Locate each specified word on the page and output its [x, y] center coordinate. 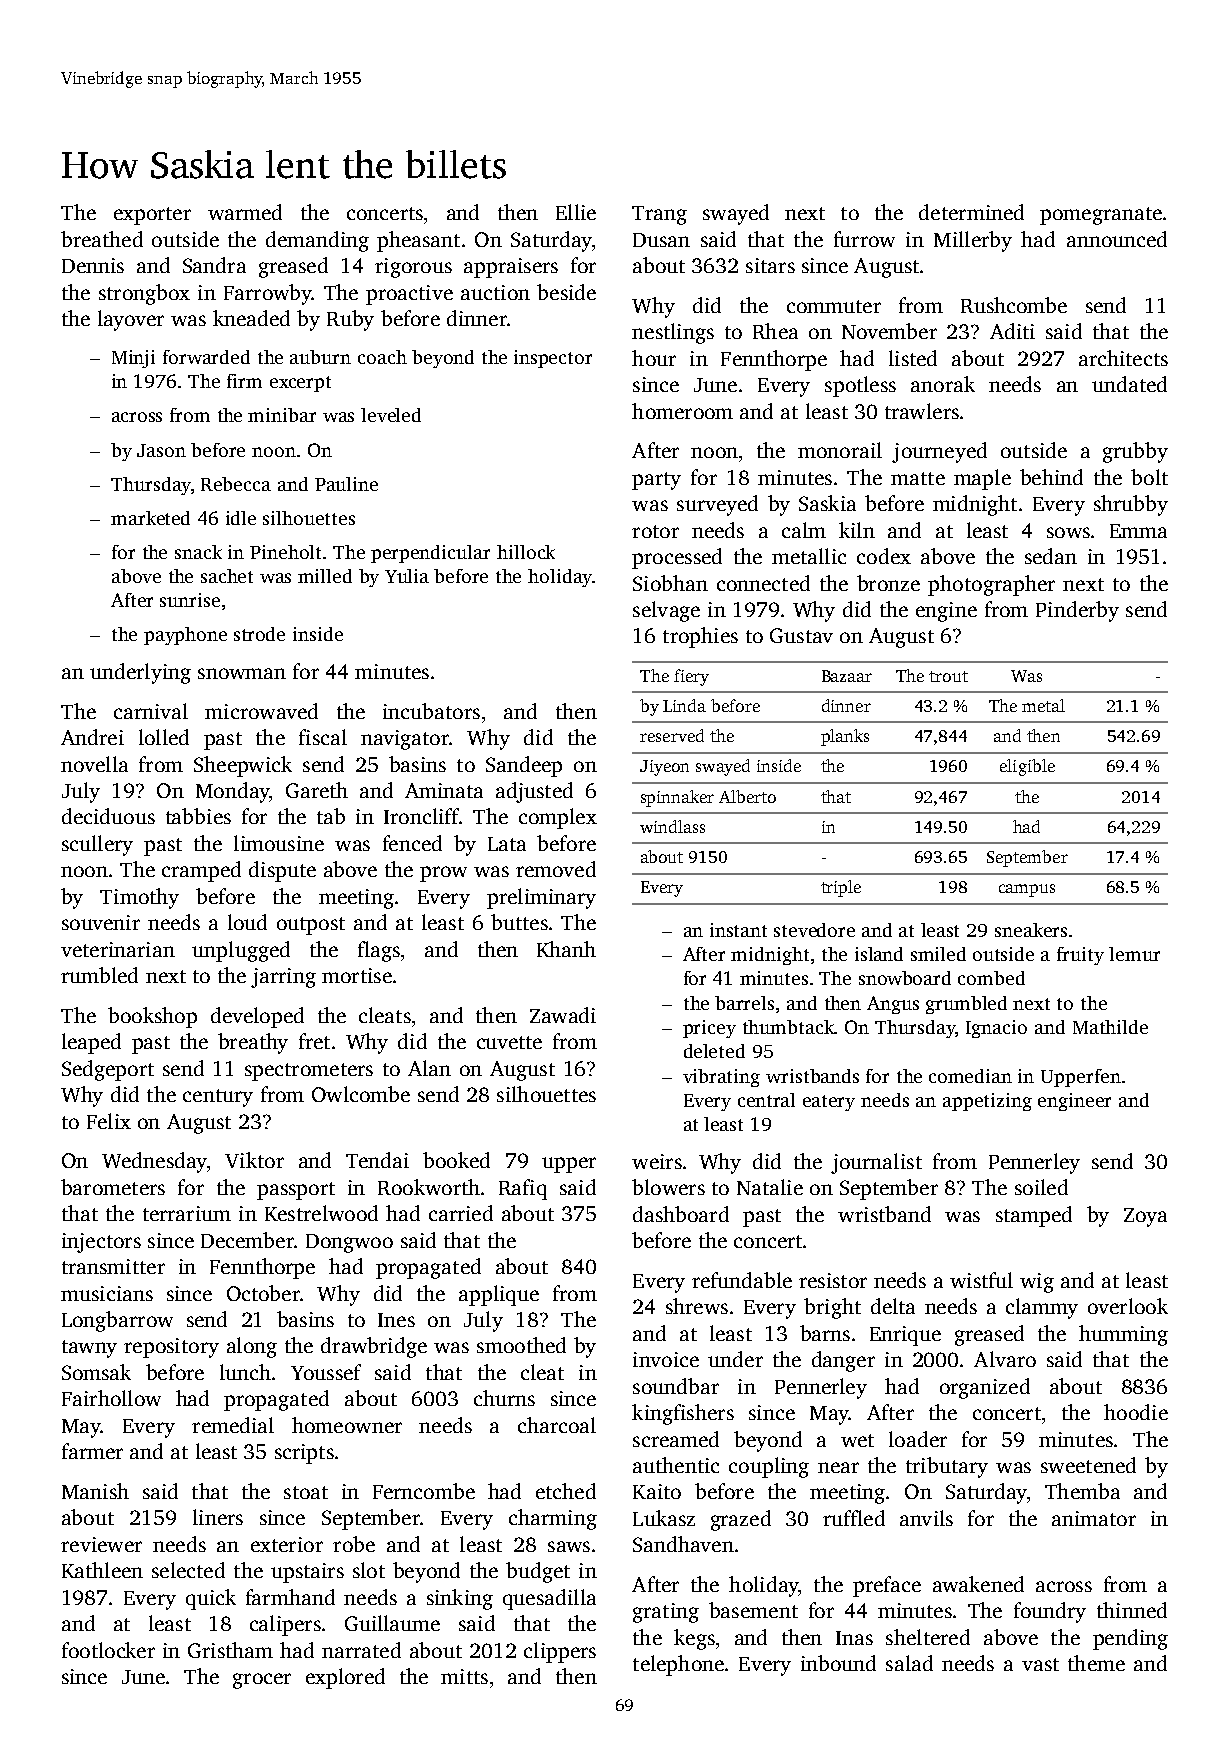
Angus [893, 1005]
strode [259, 634]
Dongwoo [349, 1243]
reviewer [101, 1544]
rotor [655, 531]
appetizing [987, 1102]
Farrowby [268, 294]
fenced [412, 843]
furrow [864, 239]
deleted [714, 1051]
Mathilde [1110, 1027]
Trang [659, 215]
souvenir [101, 922]
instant [738, 930]
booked [456, 1160]
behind [1051, 477]
